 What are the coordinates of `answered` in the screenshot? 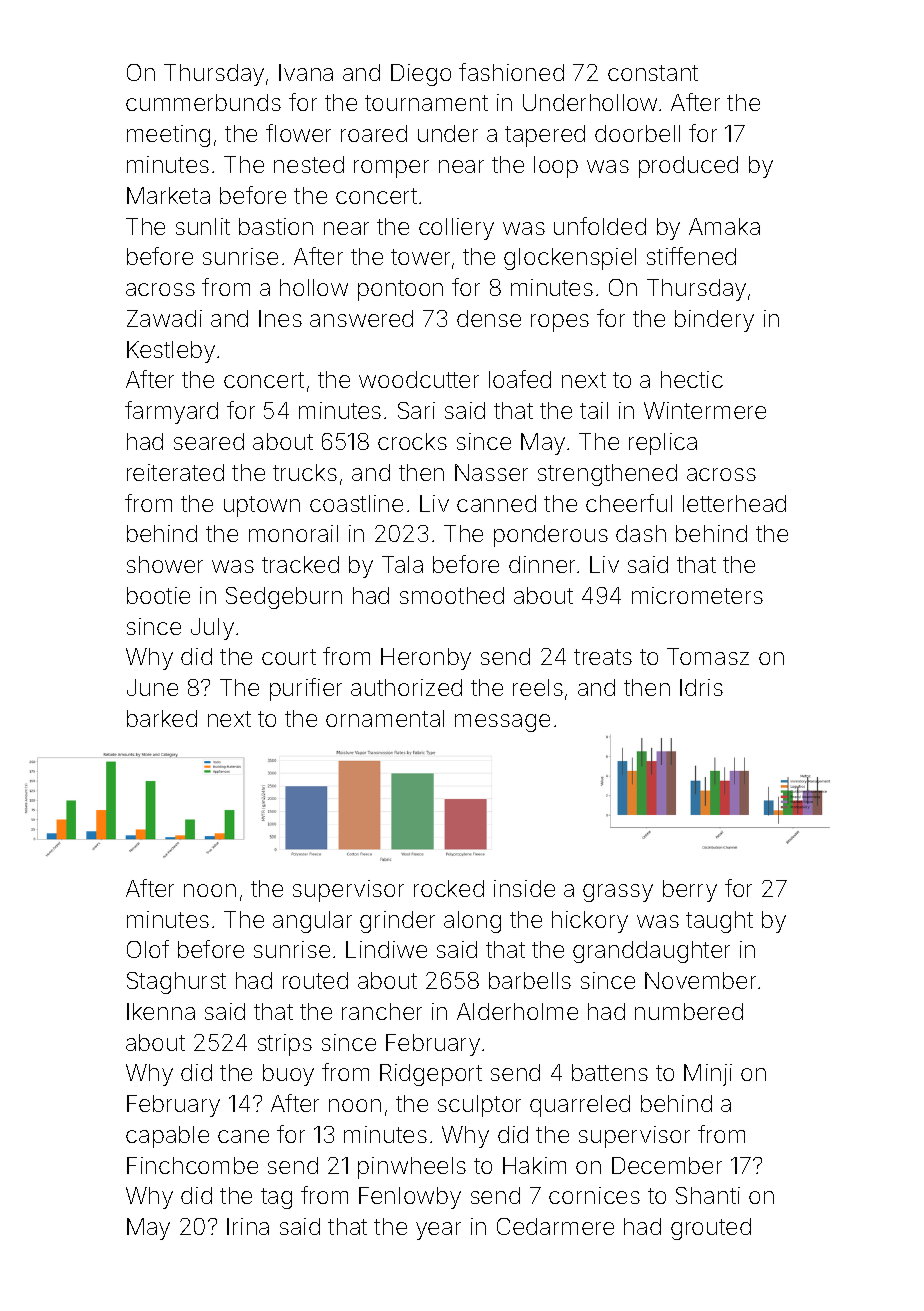 It's located at (361, 318).
